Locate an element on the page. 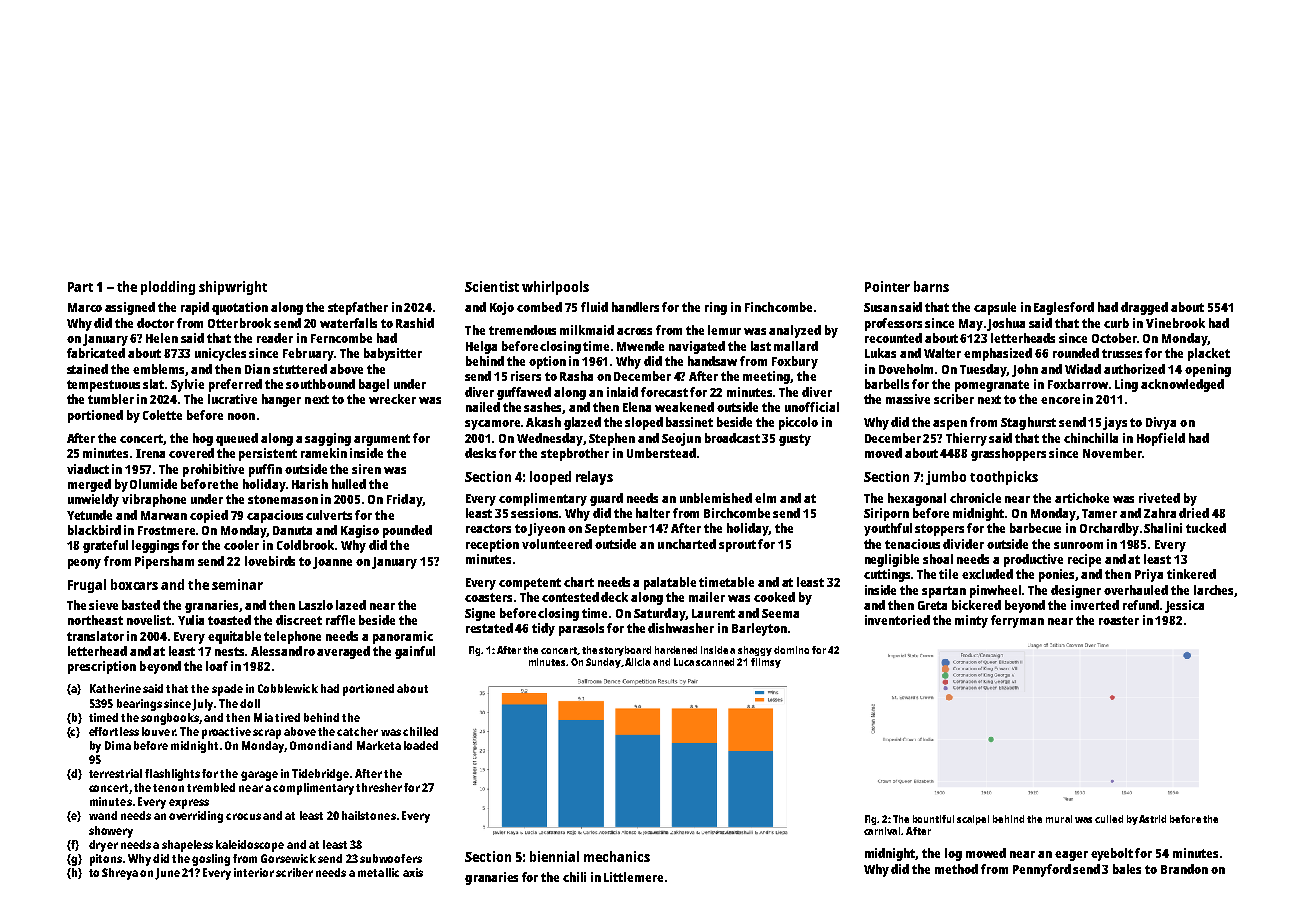 This image has width=1308, height=924. carnival is located at coordinates (883, 831).
